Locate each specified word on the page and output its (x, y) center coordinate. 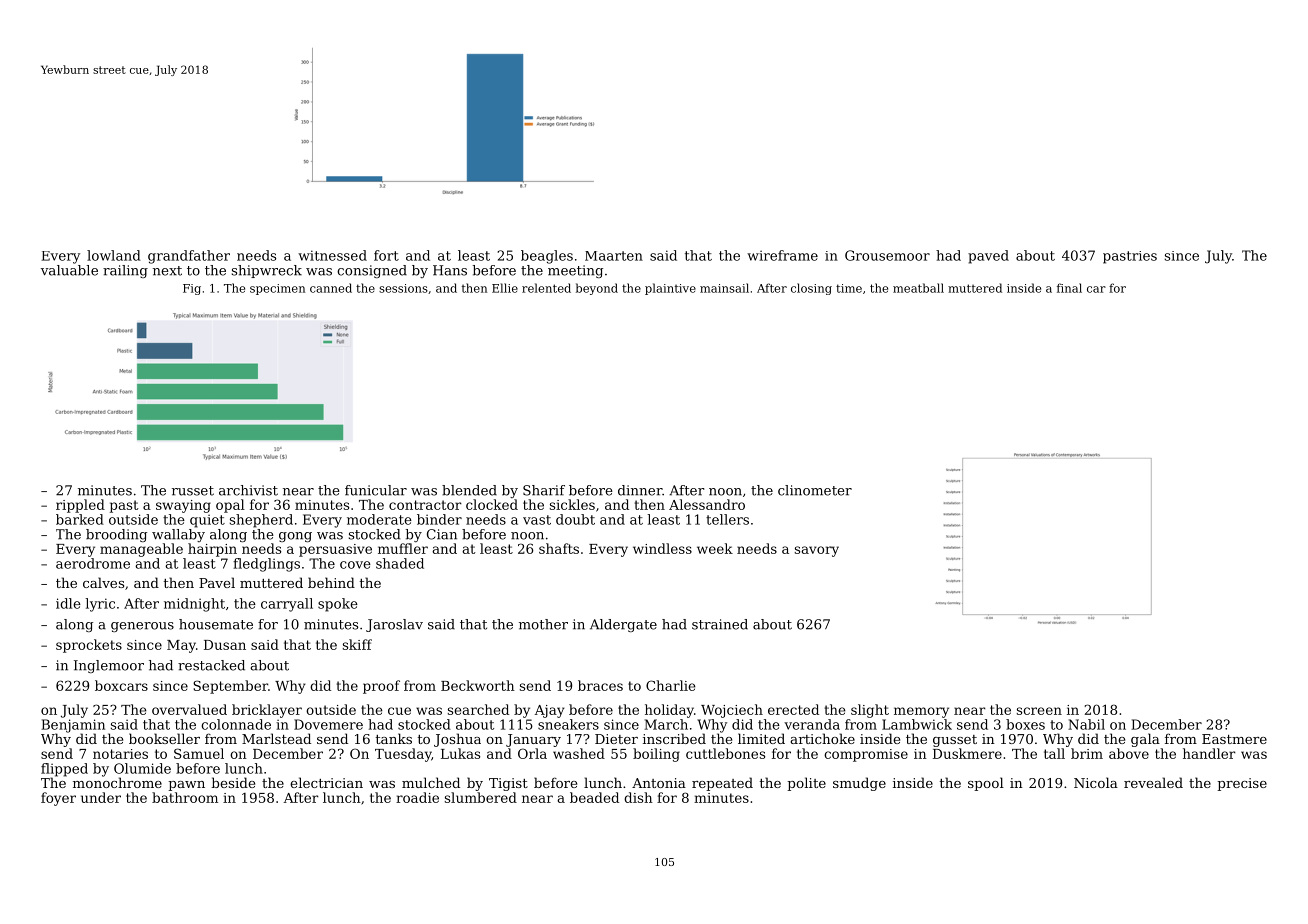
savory (817, 551)
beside (233, 782)
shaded (400, 563)
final (1069, 288)
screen (1039, 711)
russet (193, 491)
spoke (338, 605)
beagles (547, 257)
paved (988, 257)
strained (720, 624)
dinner (640, 490)
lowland (114, 255)
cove (355, 565)
